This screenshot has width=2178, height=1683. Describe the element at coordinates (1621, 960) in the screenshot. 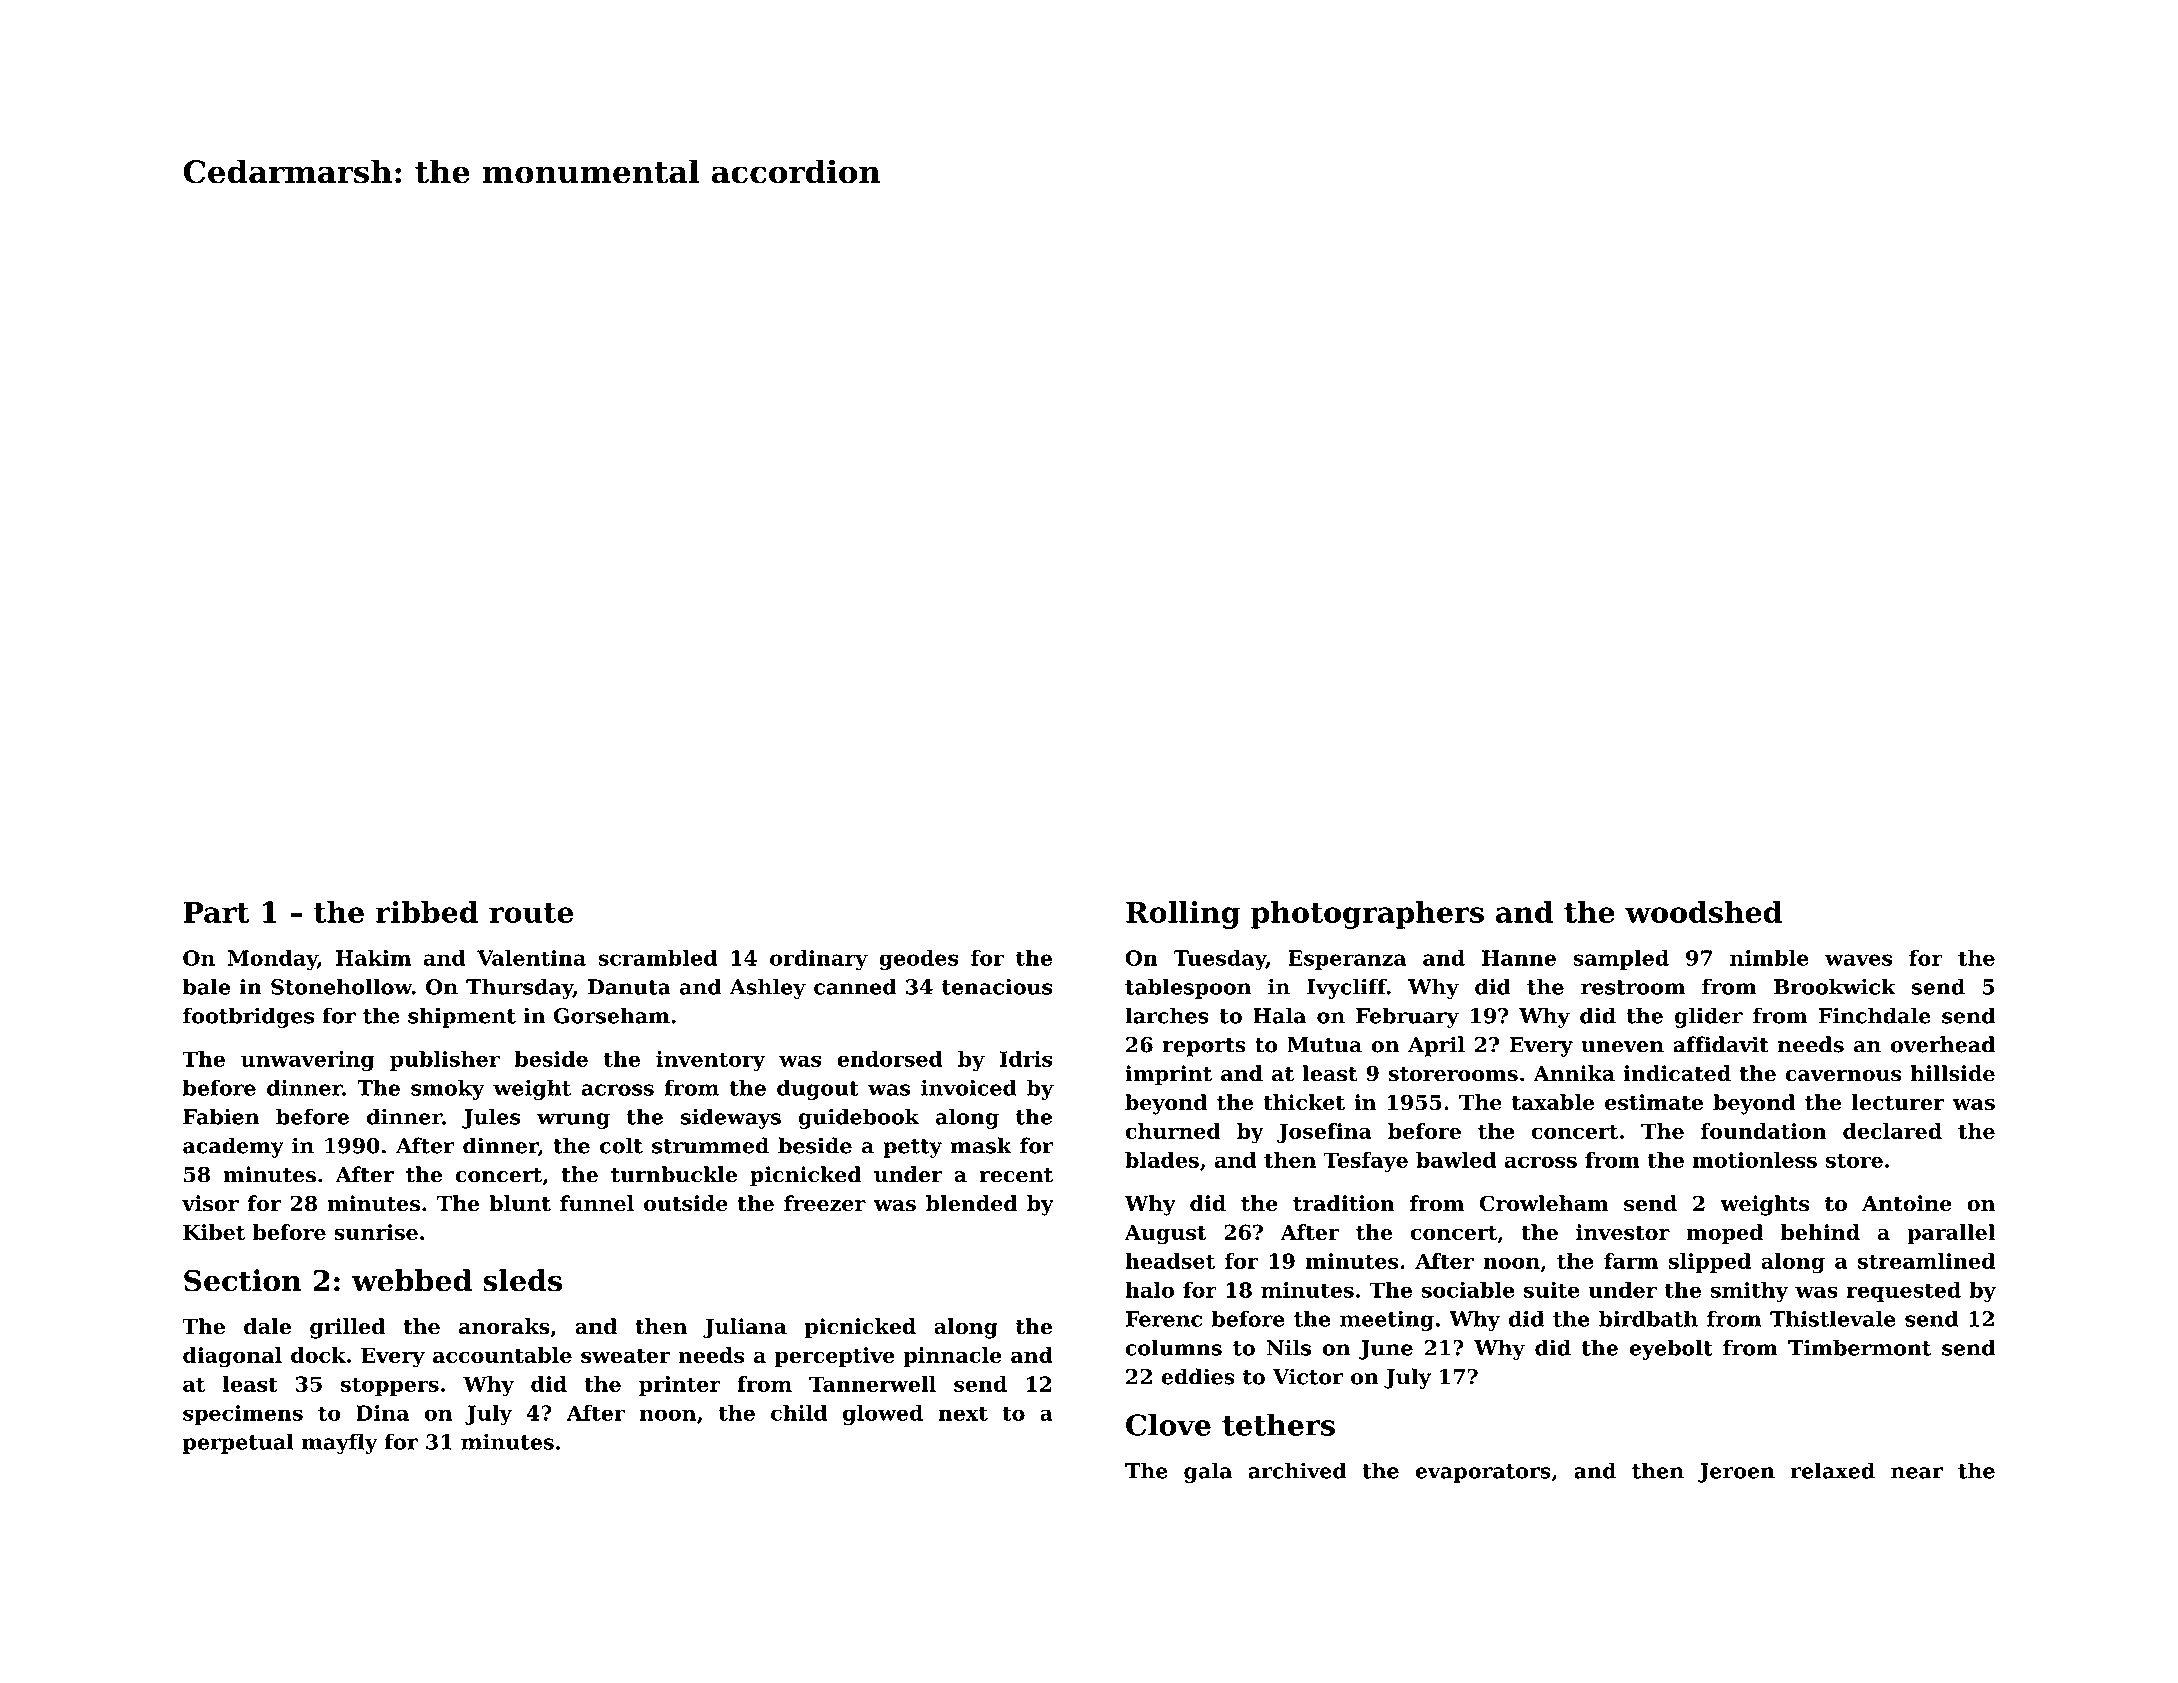

I see `sampled` at that location.
